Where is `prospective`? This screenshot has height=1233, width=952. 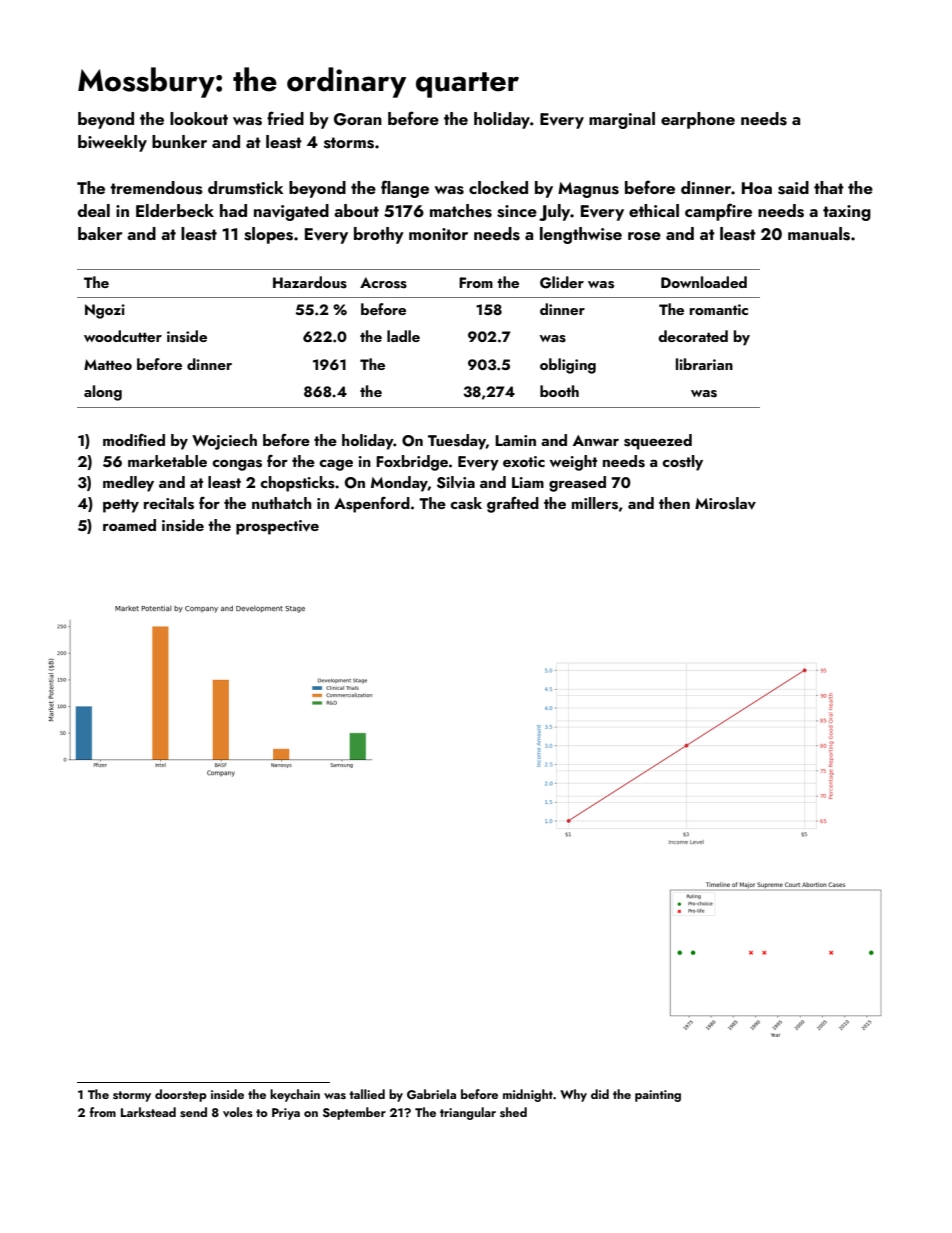
prospective is located at coordinates (277, 527).
